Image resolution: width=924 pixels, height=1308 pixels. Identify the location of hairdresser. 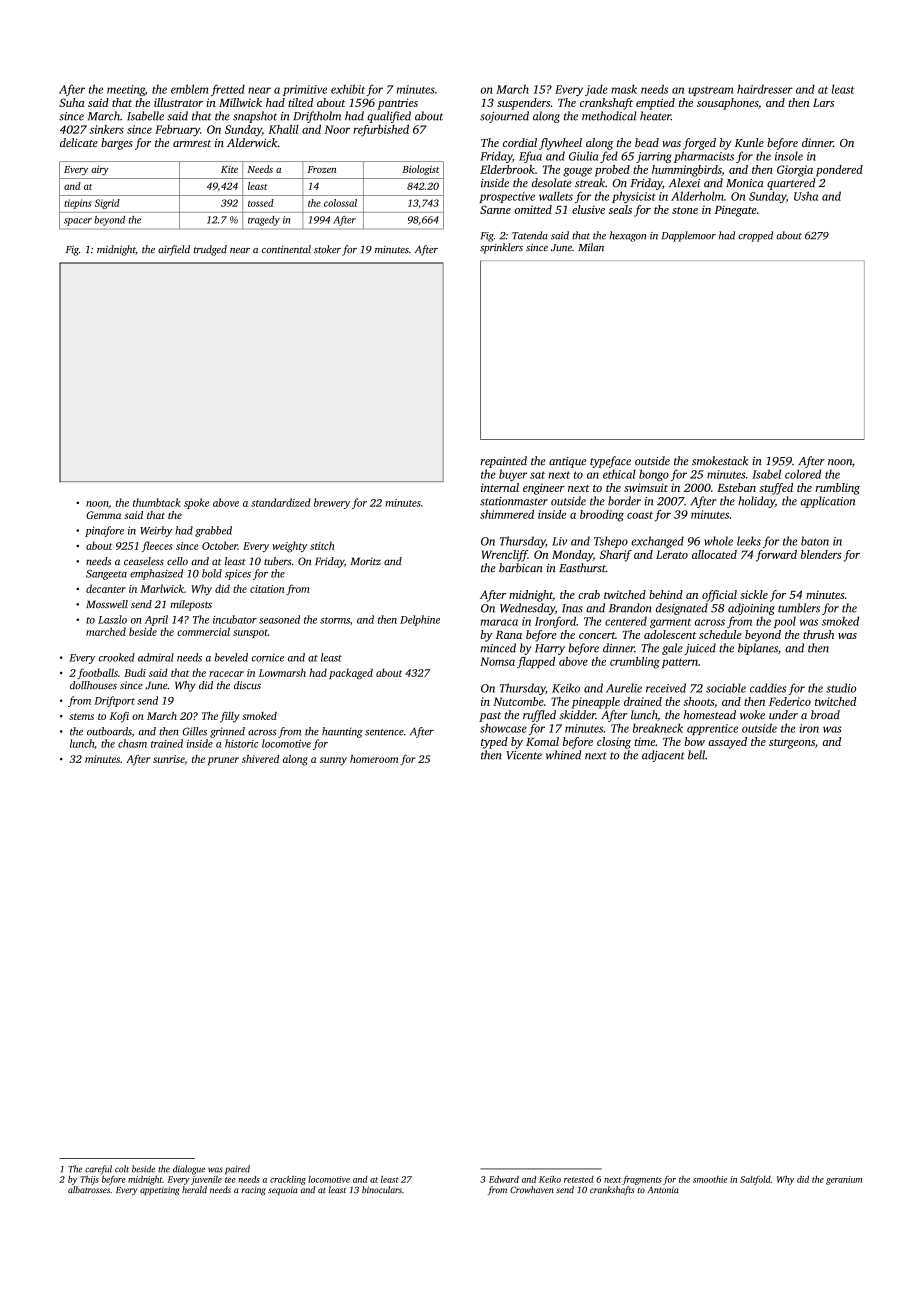
(765, 89).
